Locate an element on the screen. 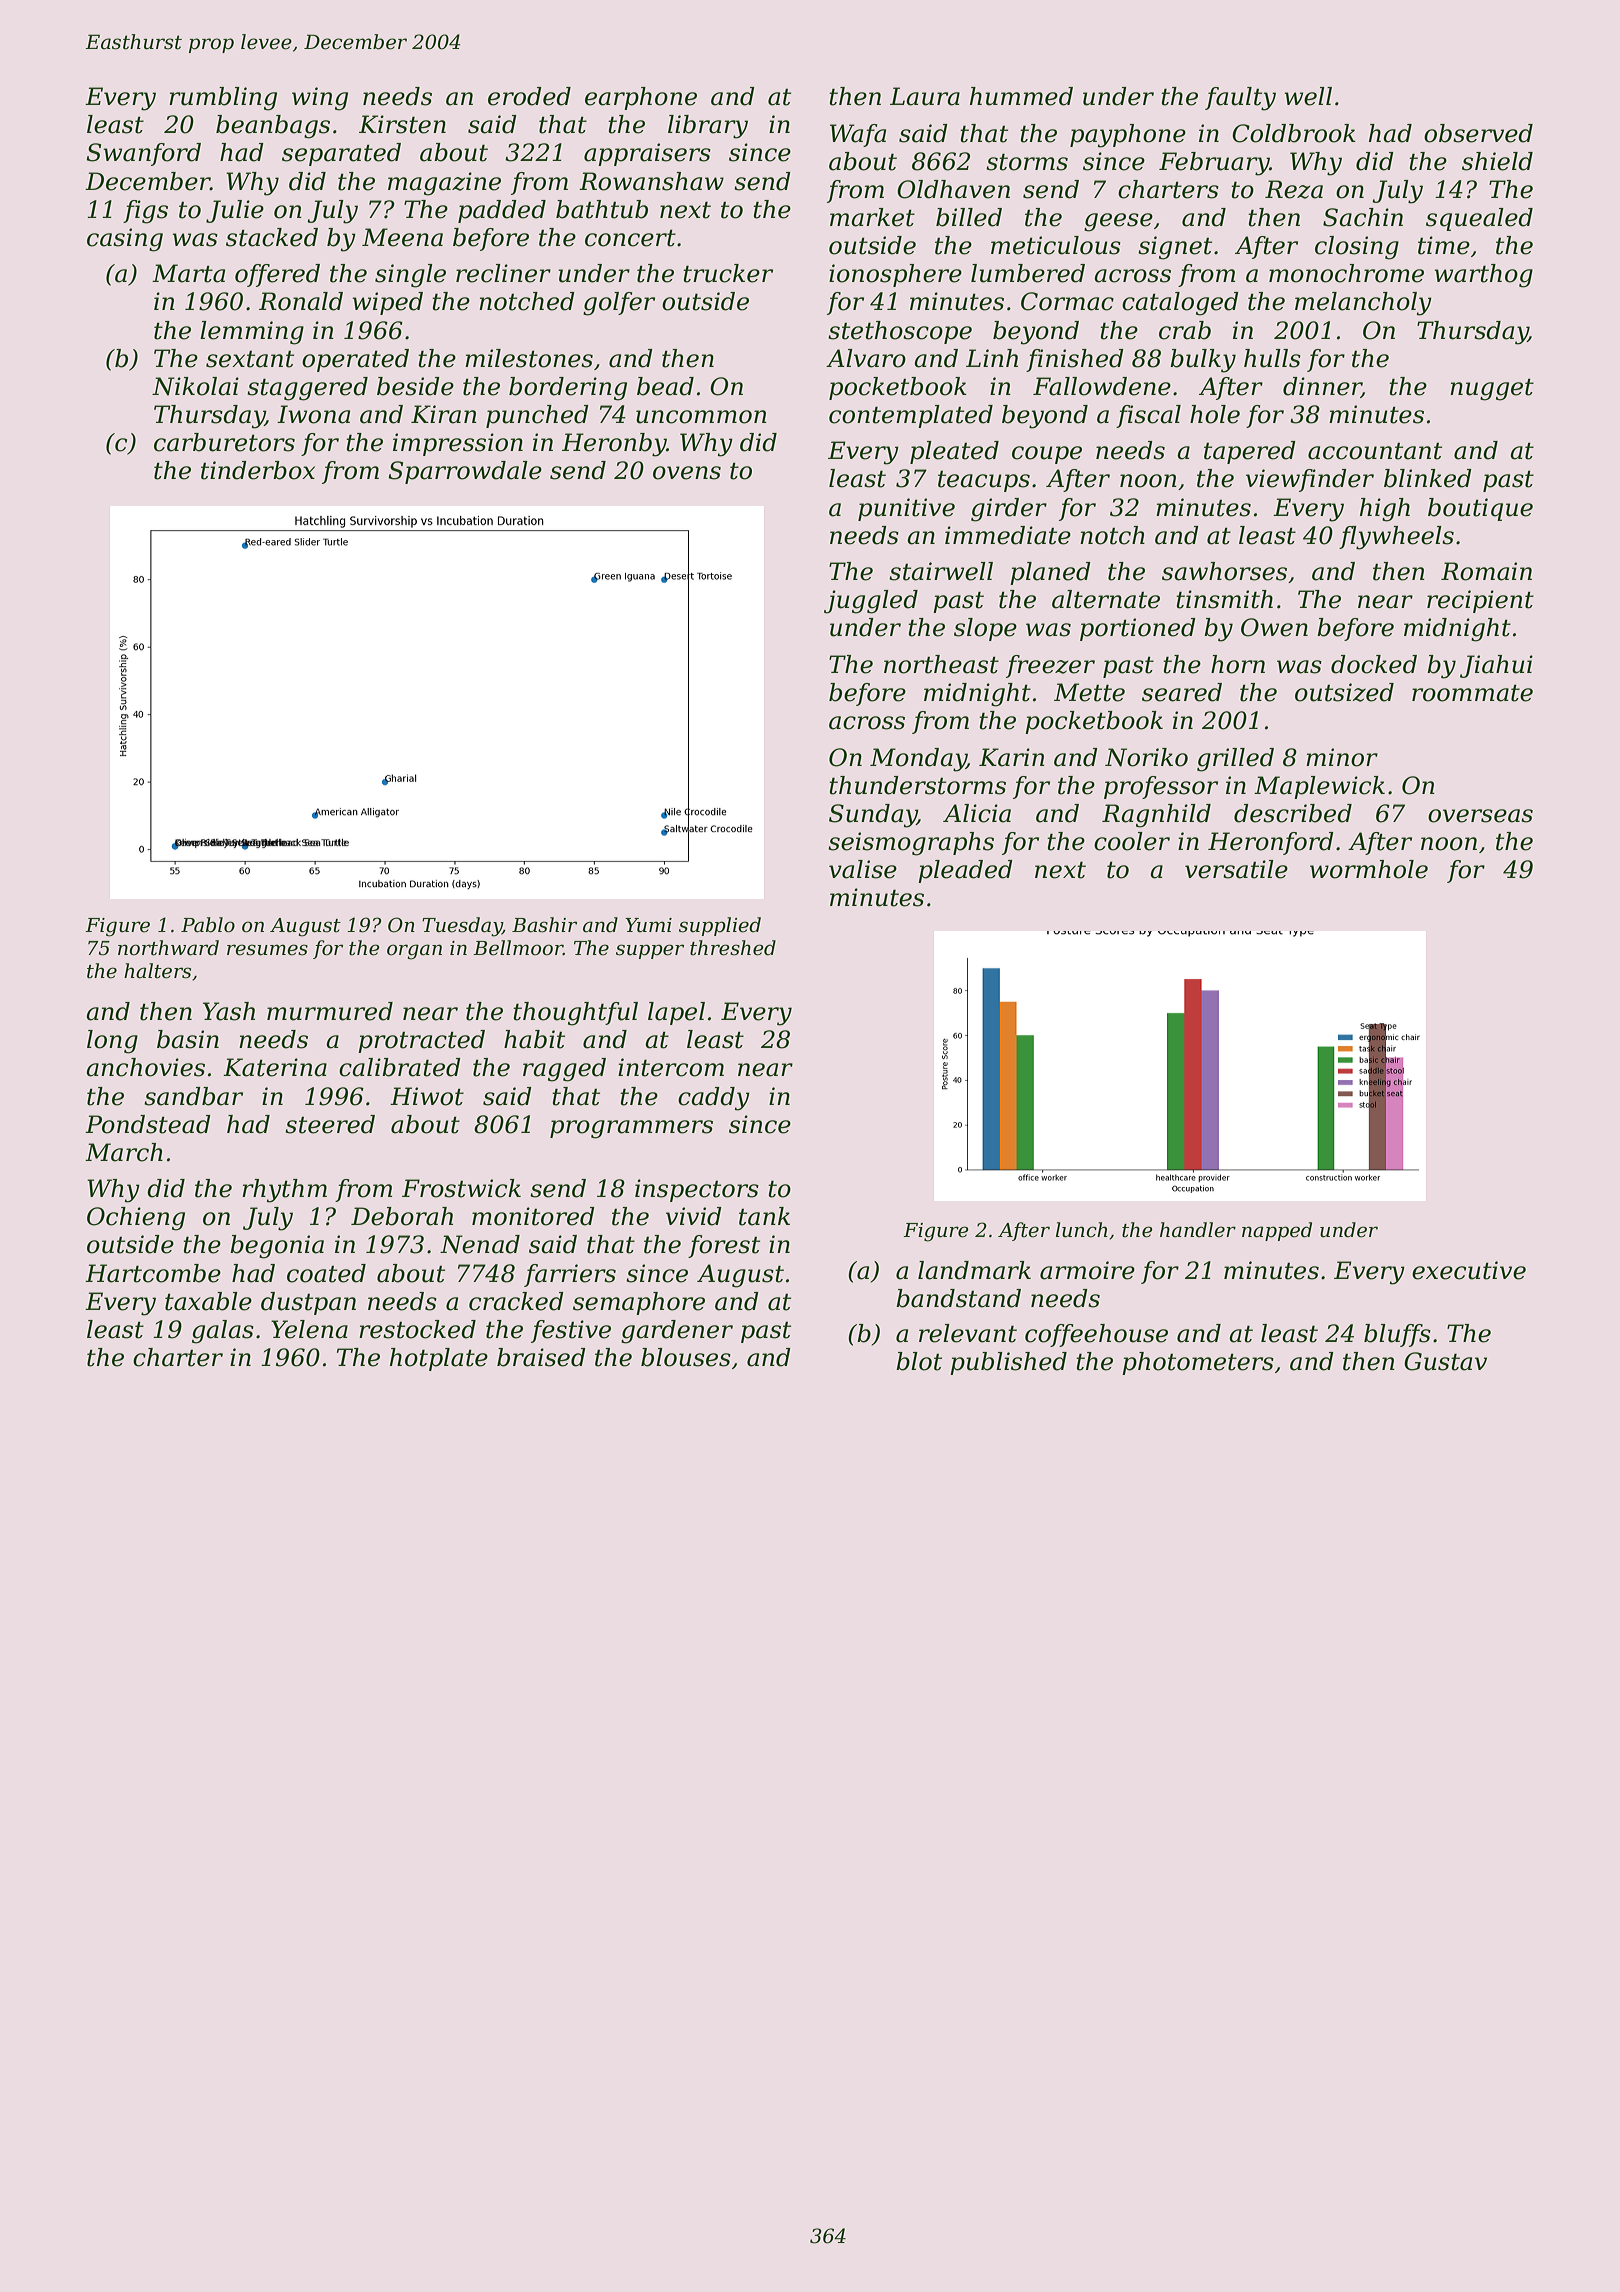 The image size is (1620, 2292). nugget is located at coordinates (1492, 390).
